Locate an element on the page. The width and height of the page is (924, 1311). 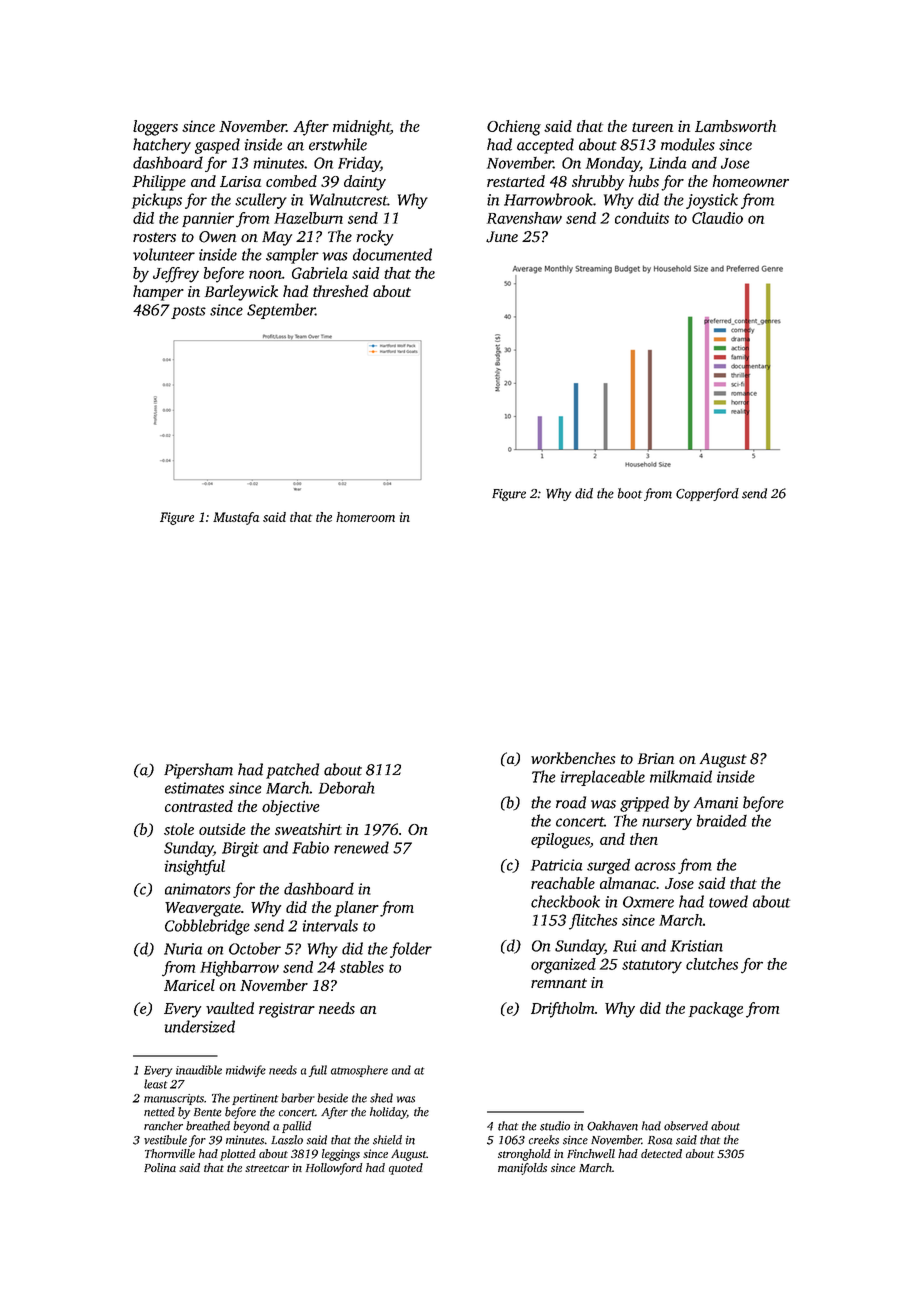
Mustafa is located at coordinates (236, 518).
